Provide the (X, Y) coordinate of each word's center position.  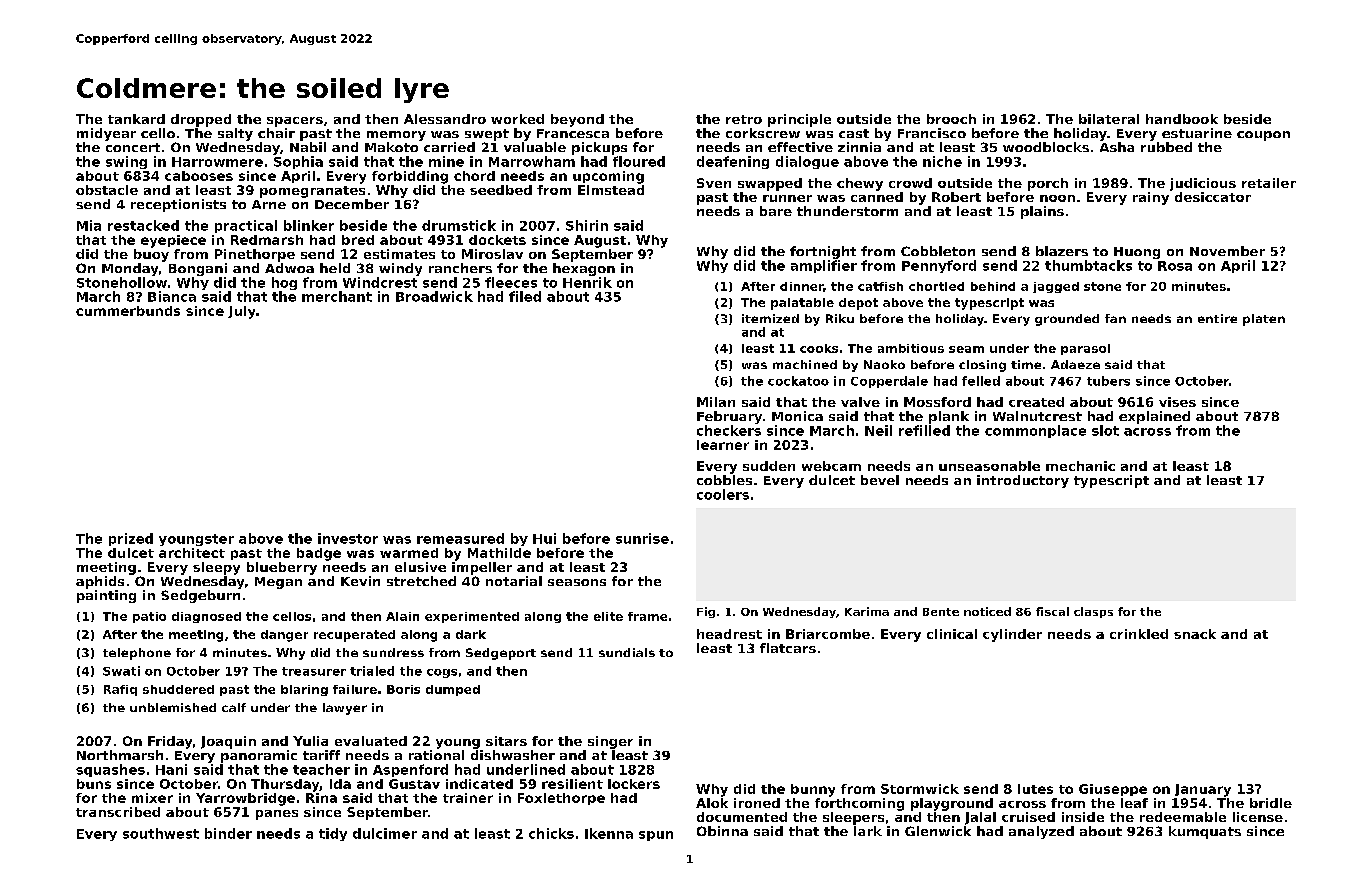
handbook (1182, 119)
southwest (161, 833)
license (1258, 817)
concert (133, 147)
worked (517, 119)
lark (868, 831)
